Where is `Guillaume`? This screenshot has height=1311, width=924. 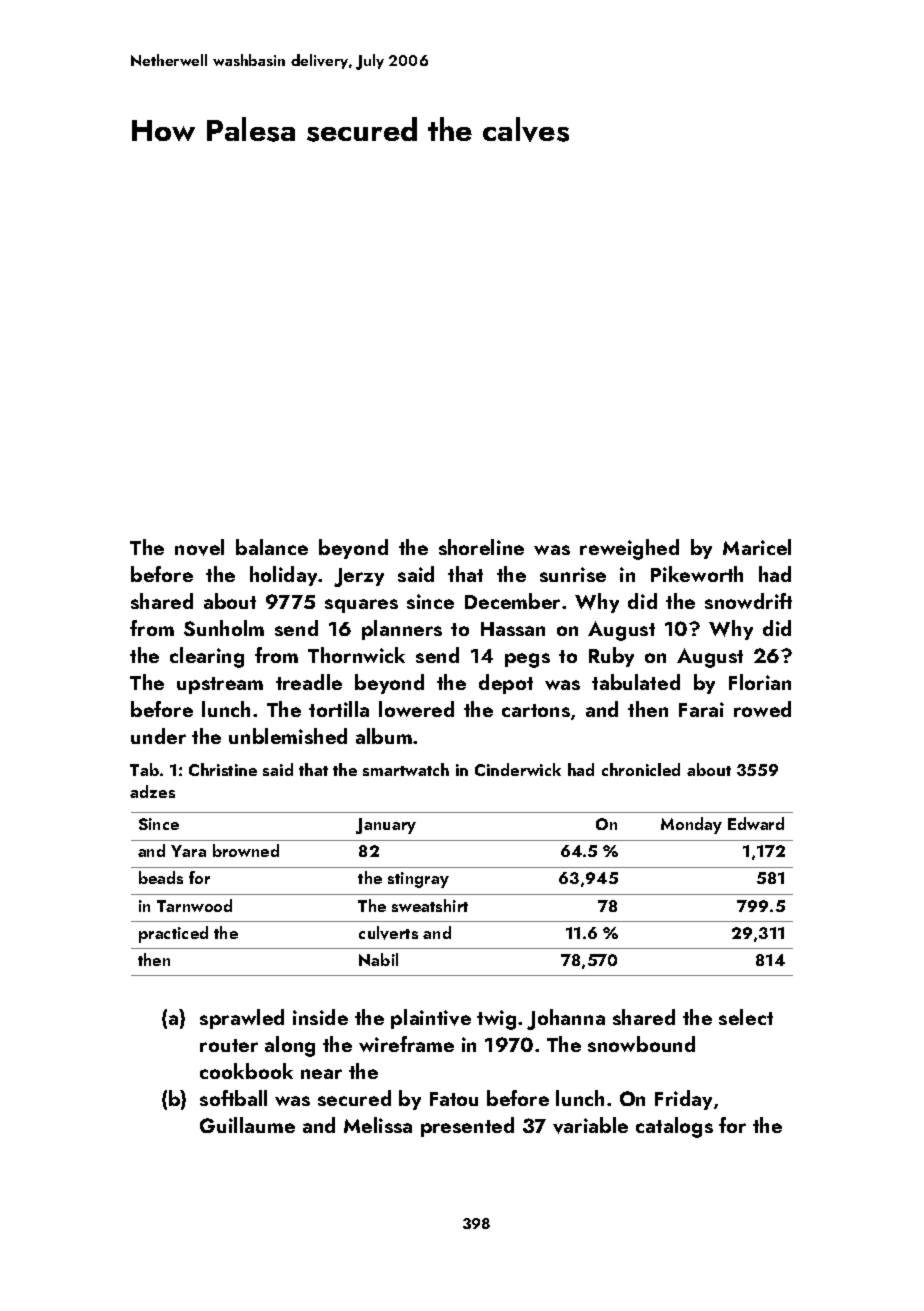
Guillaume is located at coordinates (247, 1125).
